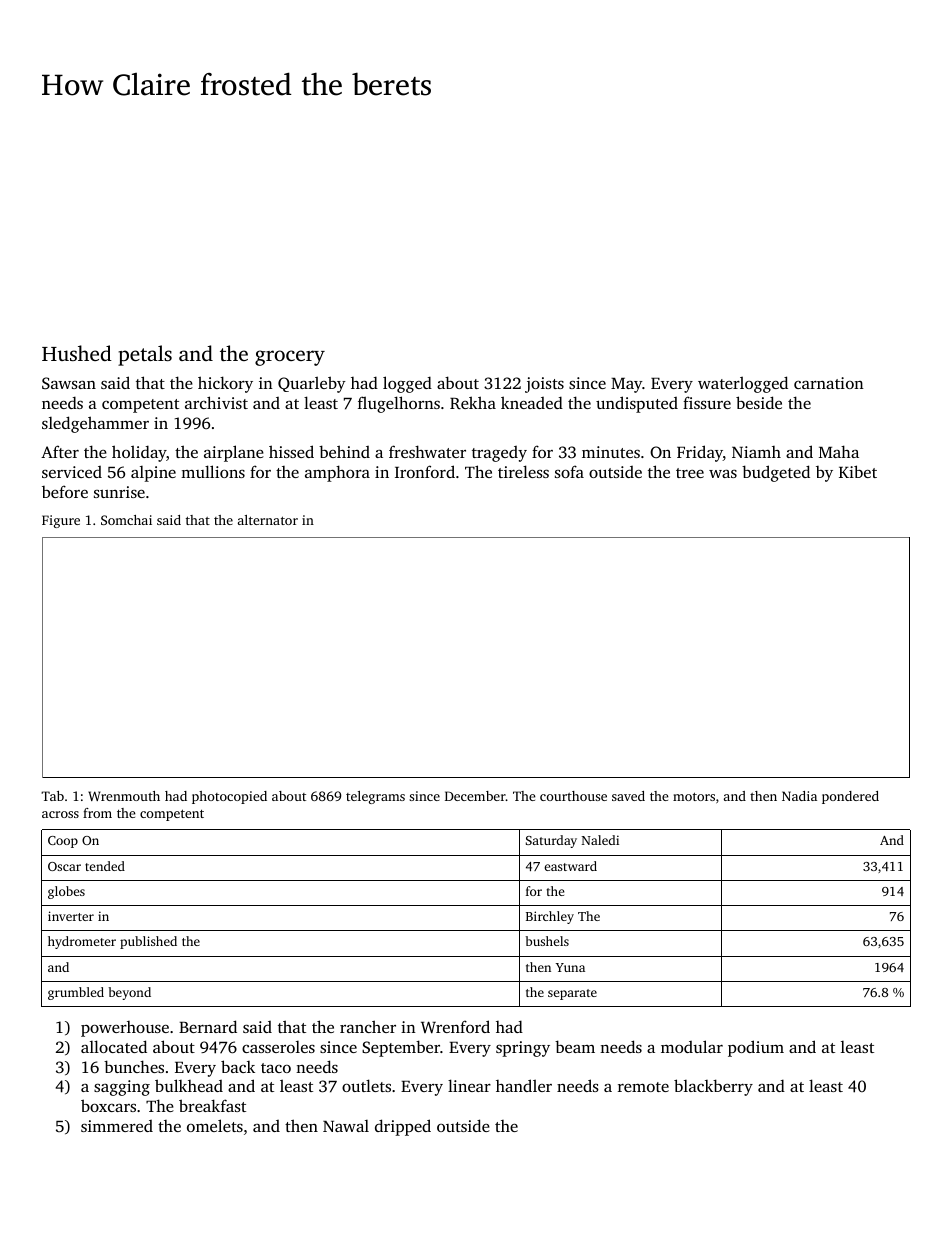  Describe the element at coordinates (570, 967) in the screenshot. I see `Yuna` at that location.
